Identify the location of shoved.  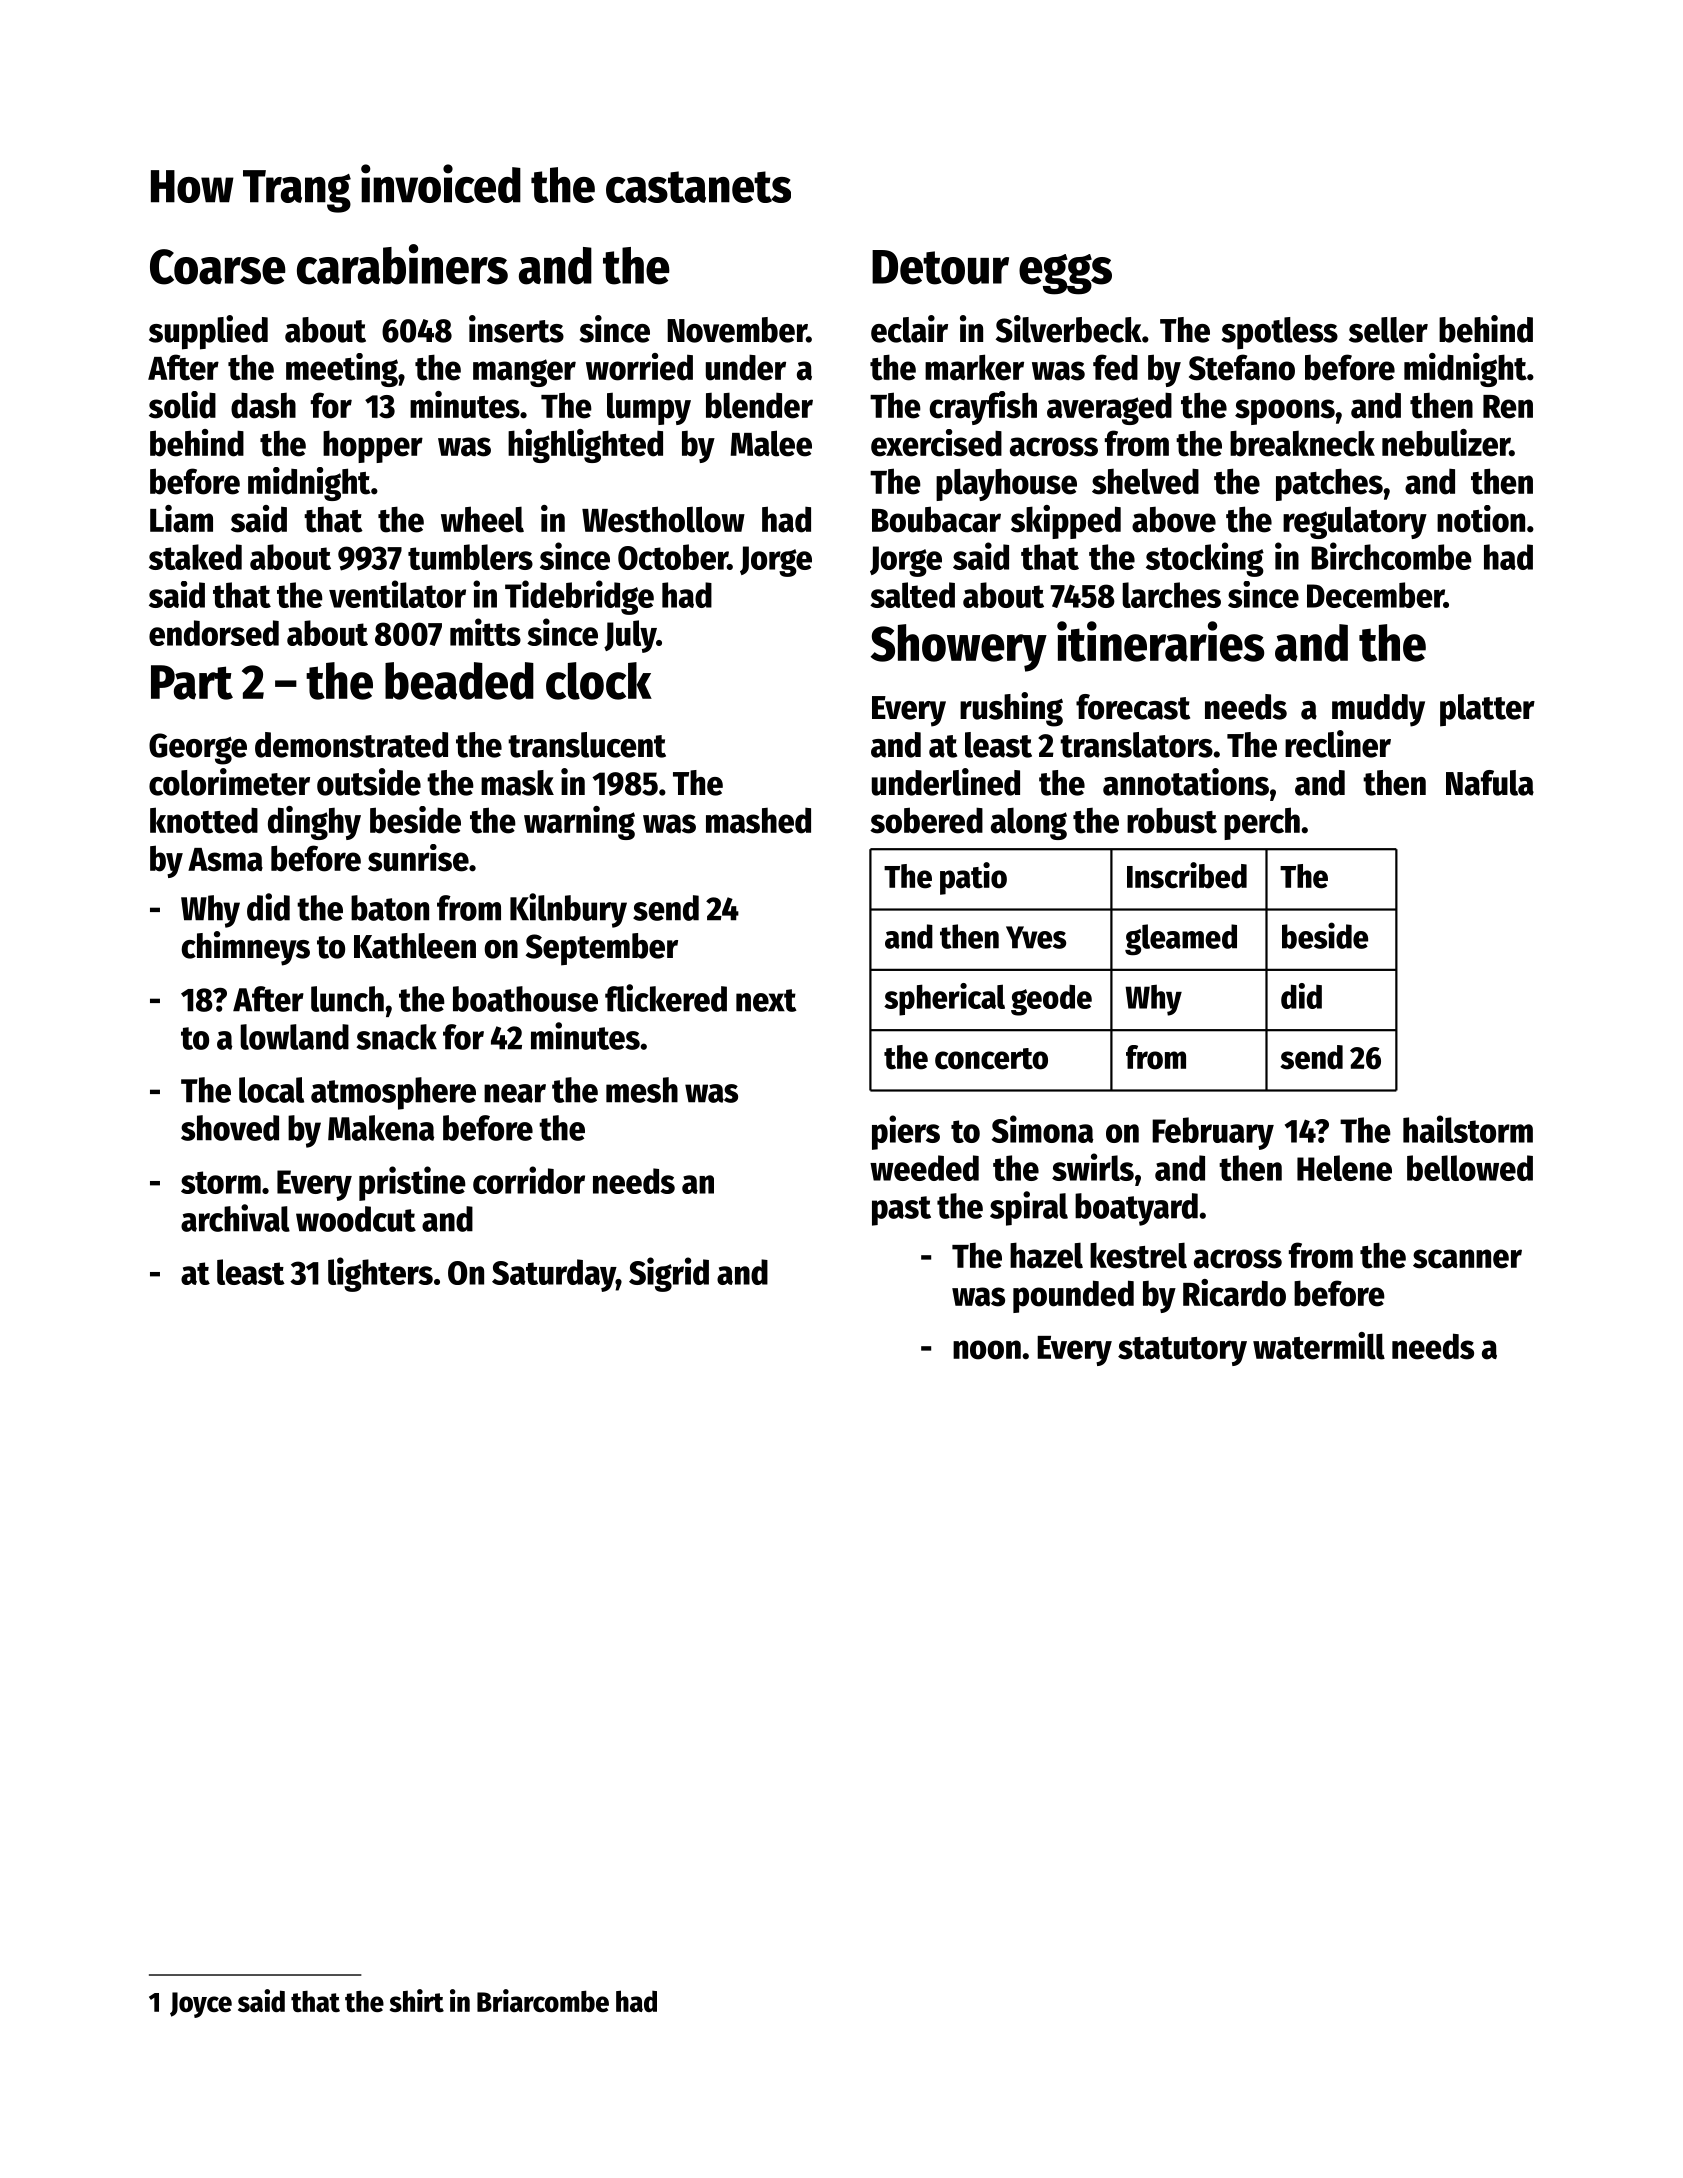
(230, 1128).
